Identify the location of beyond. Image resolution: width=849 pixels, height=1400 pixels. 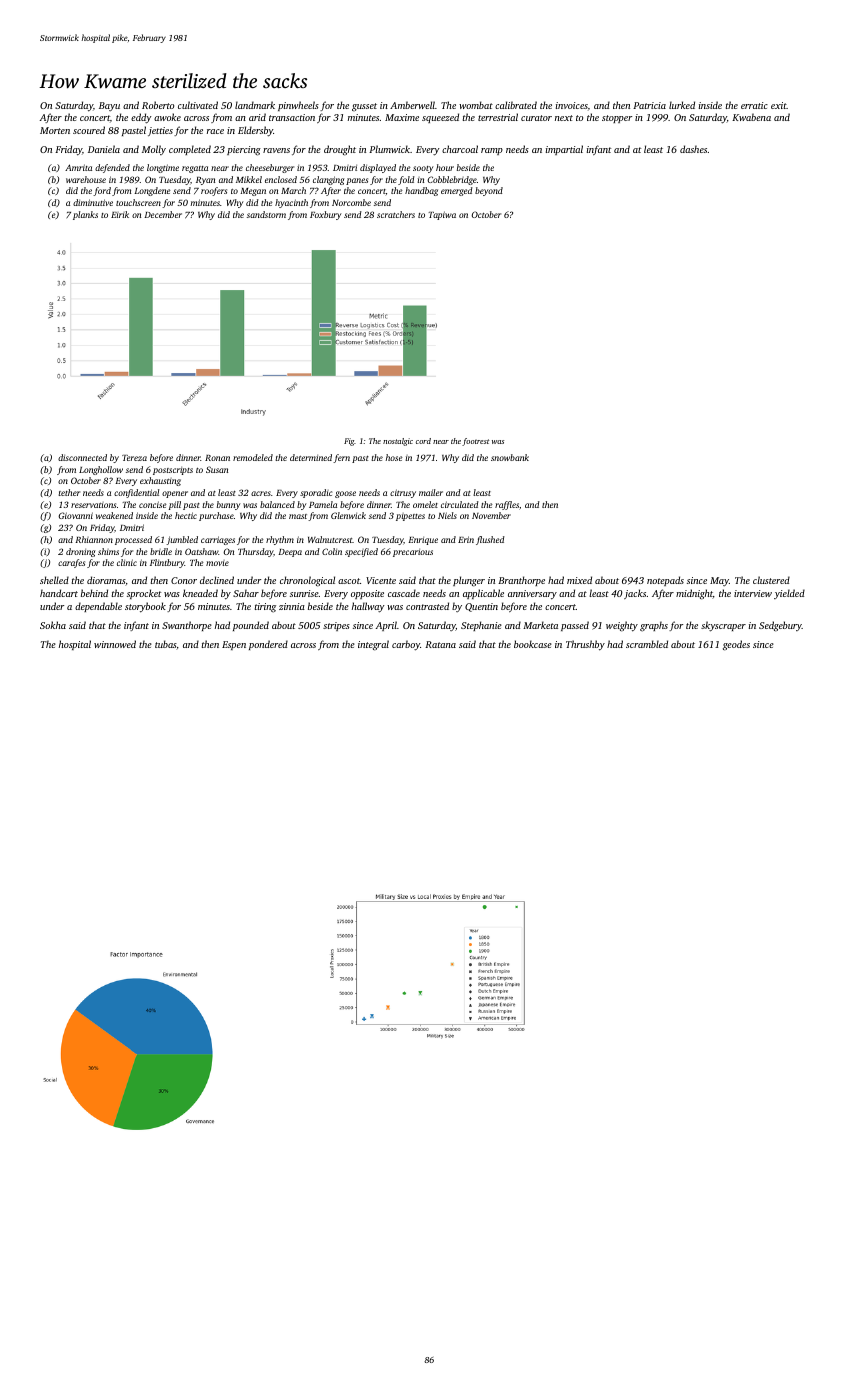
(489, 191).
